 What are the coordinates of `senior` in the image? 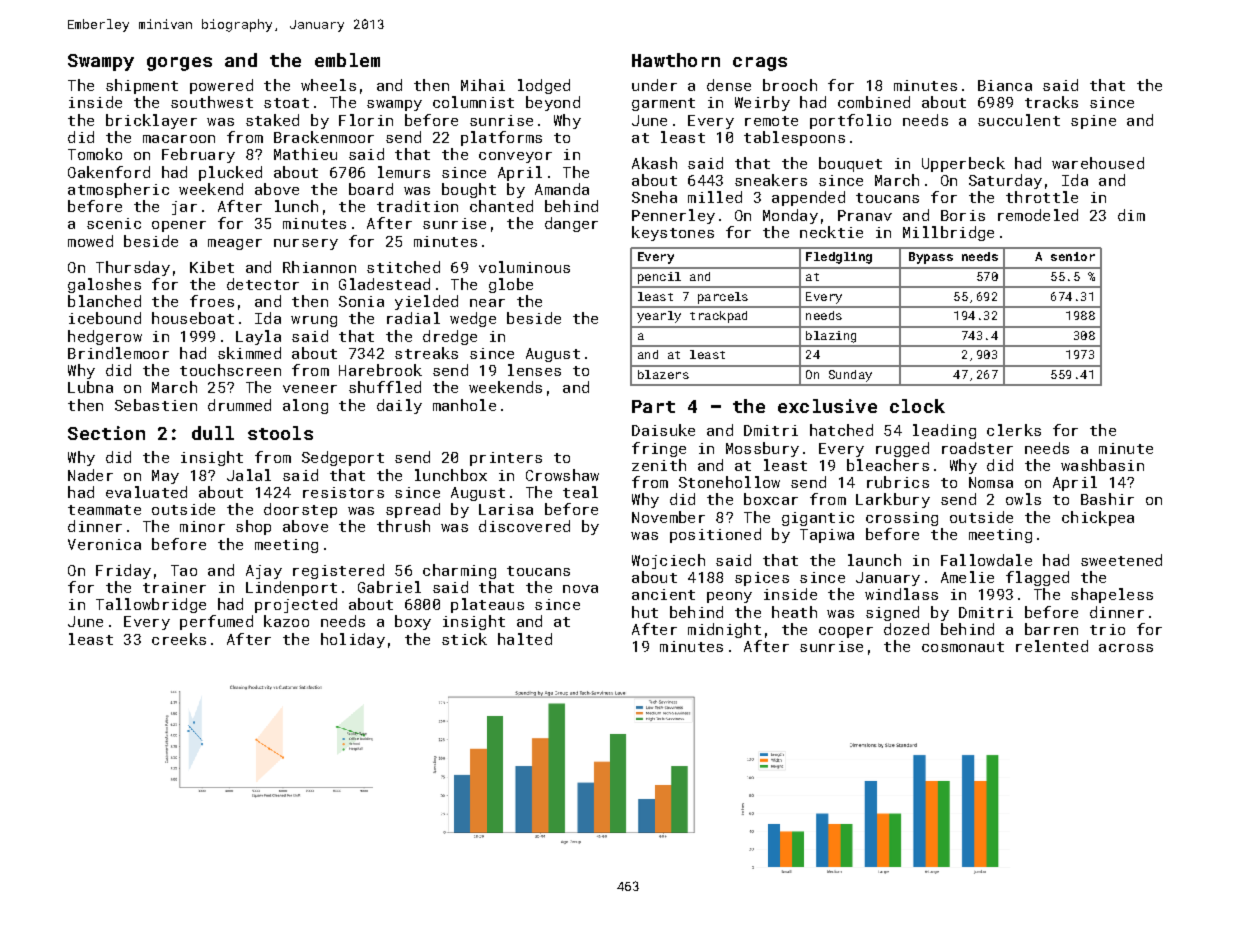 It's located at (1073, 256).
